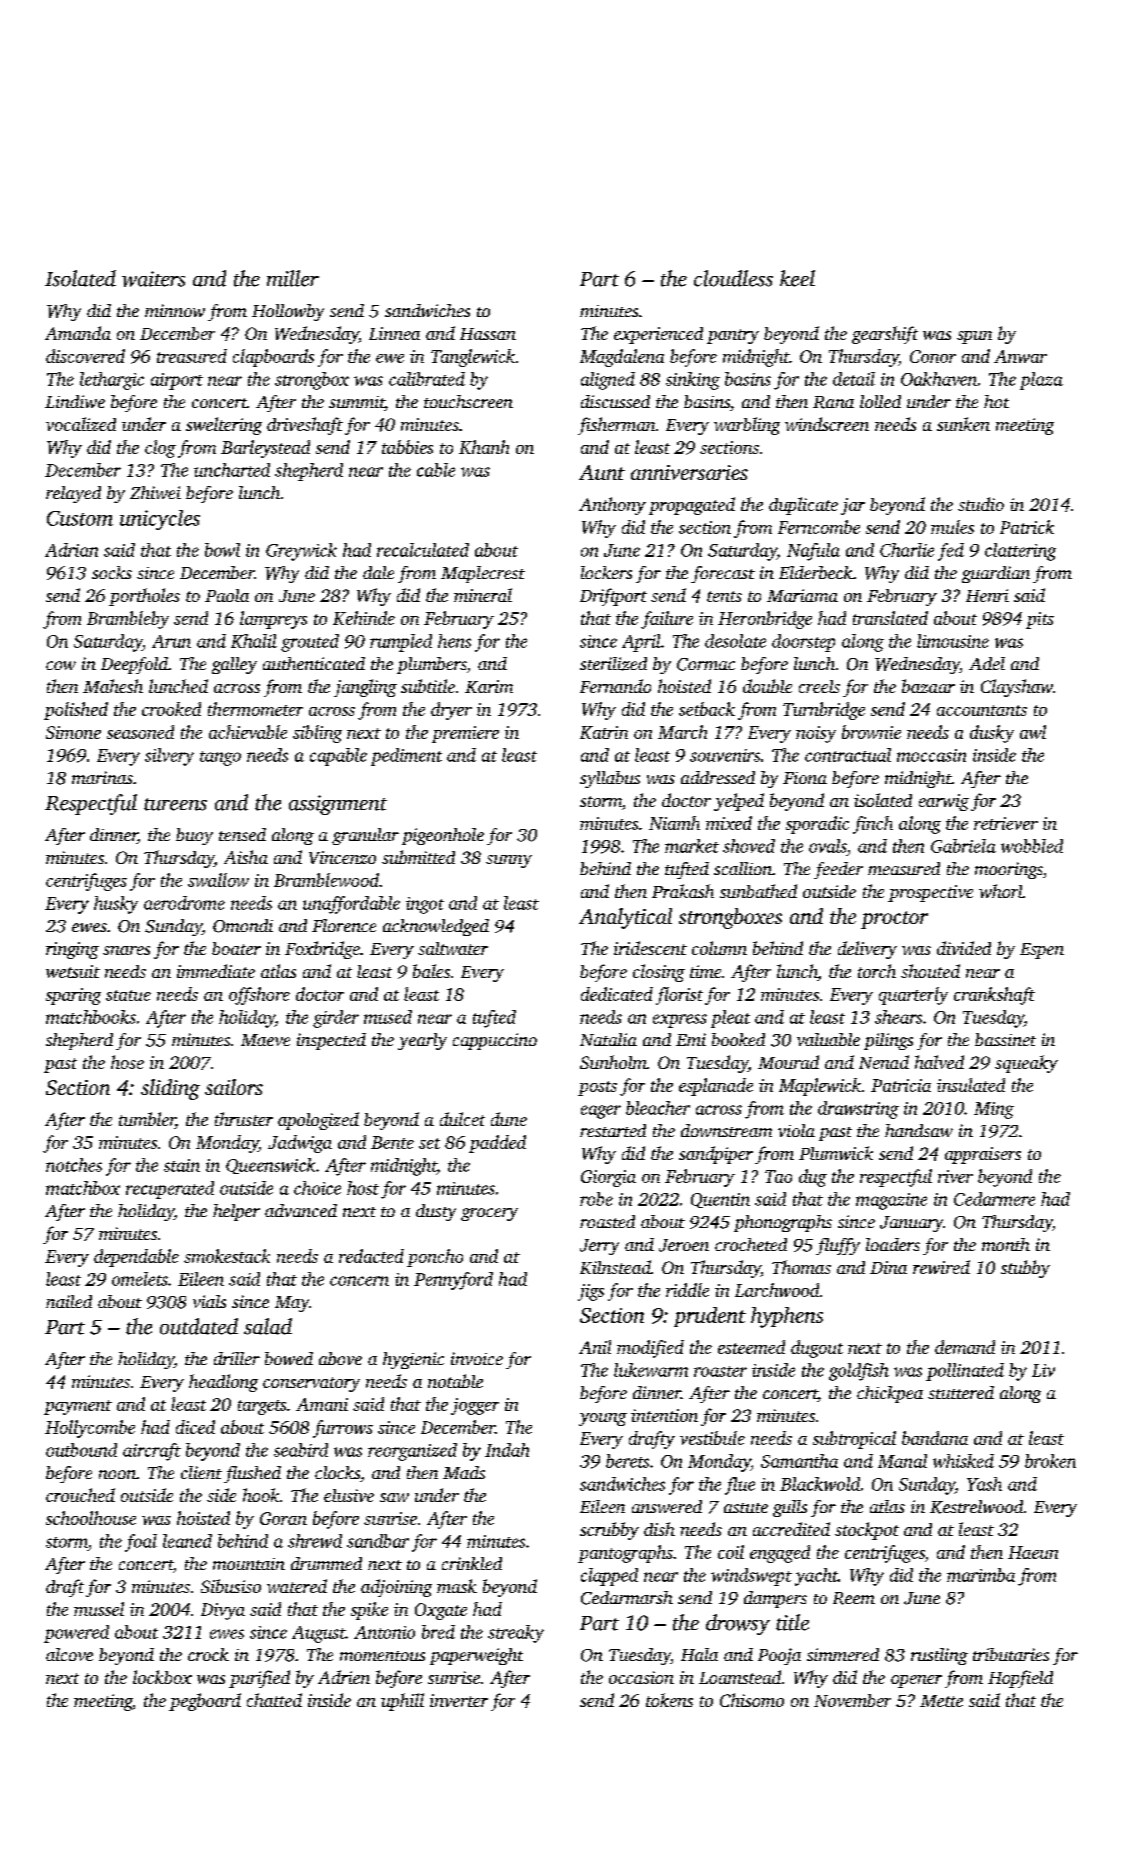 This page has height=1851, width=1124. Describe the element at coordinates (797, 278) in the page. I see `keel` at that location.
